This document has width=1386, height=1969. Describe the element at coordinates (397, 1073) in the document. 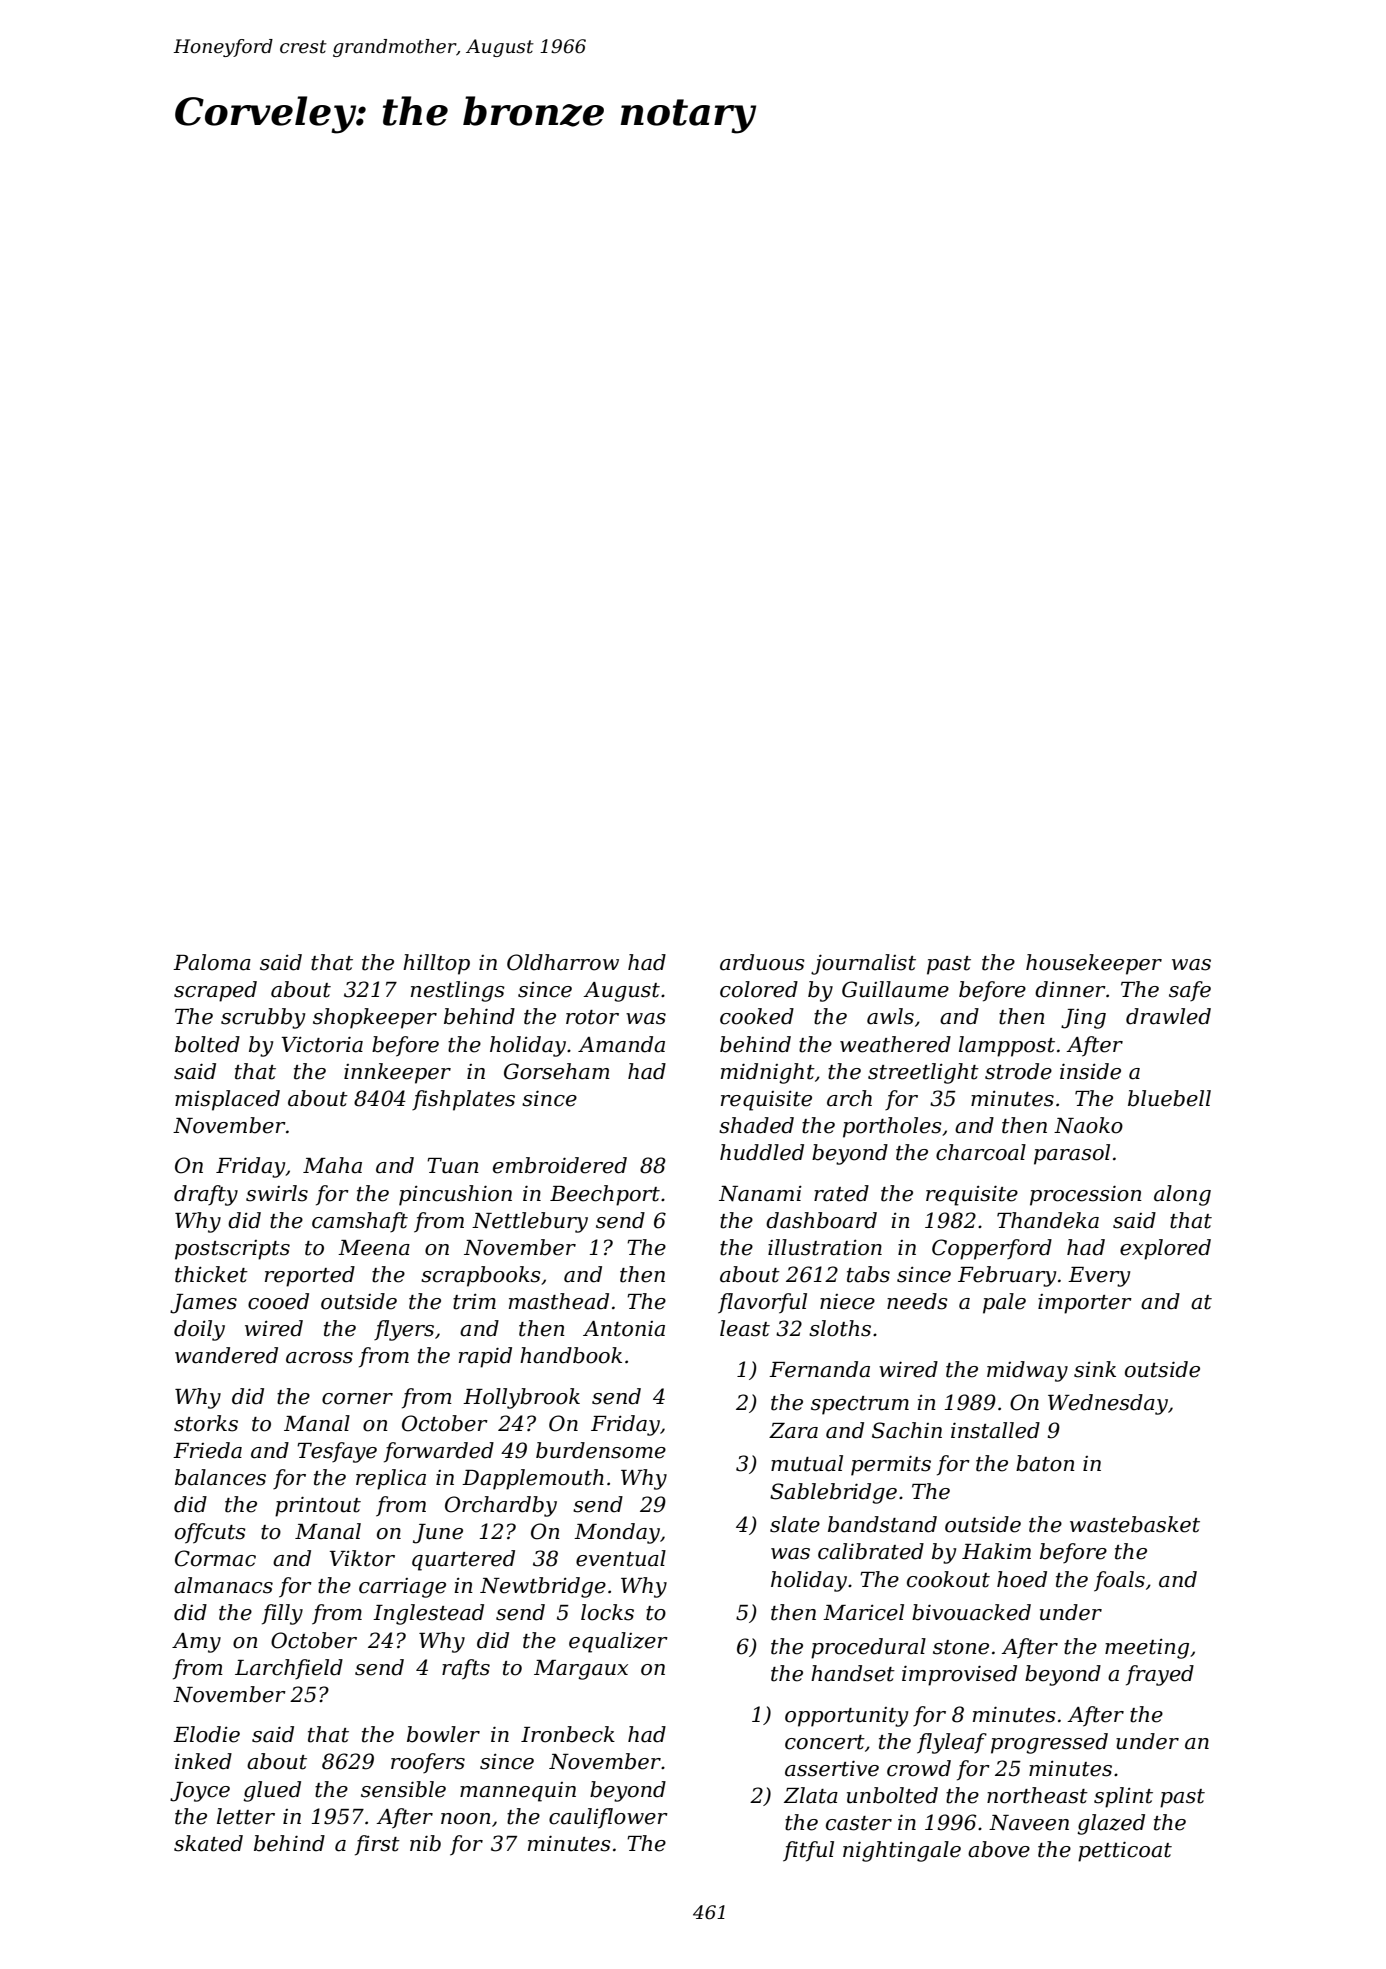

I see `innkeeper` at that location.
